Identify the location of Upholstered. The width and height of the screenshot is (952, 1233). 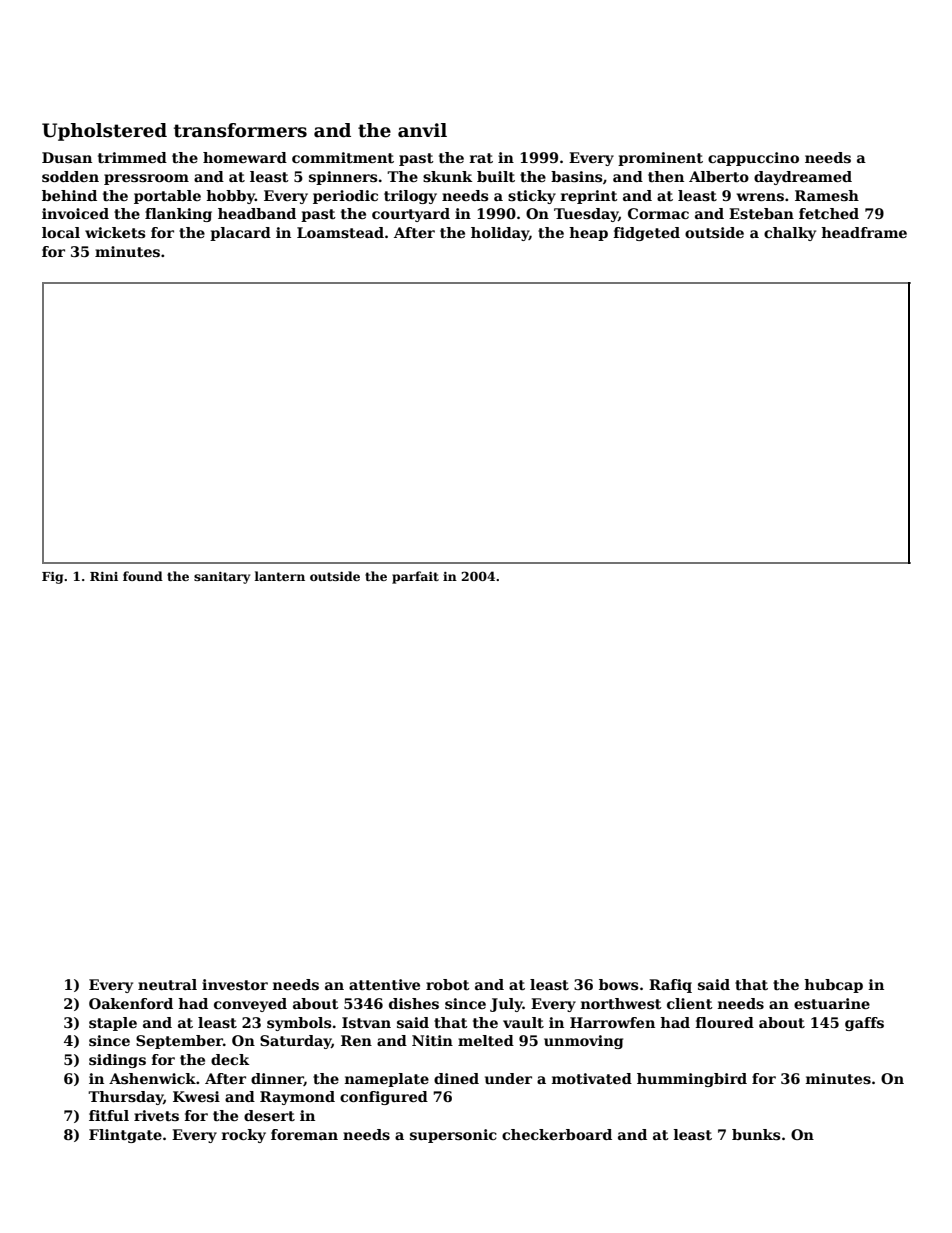
(104, 132).
